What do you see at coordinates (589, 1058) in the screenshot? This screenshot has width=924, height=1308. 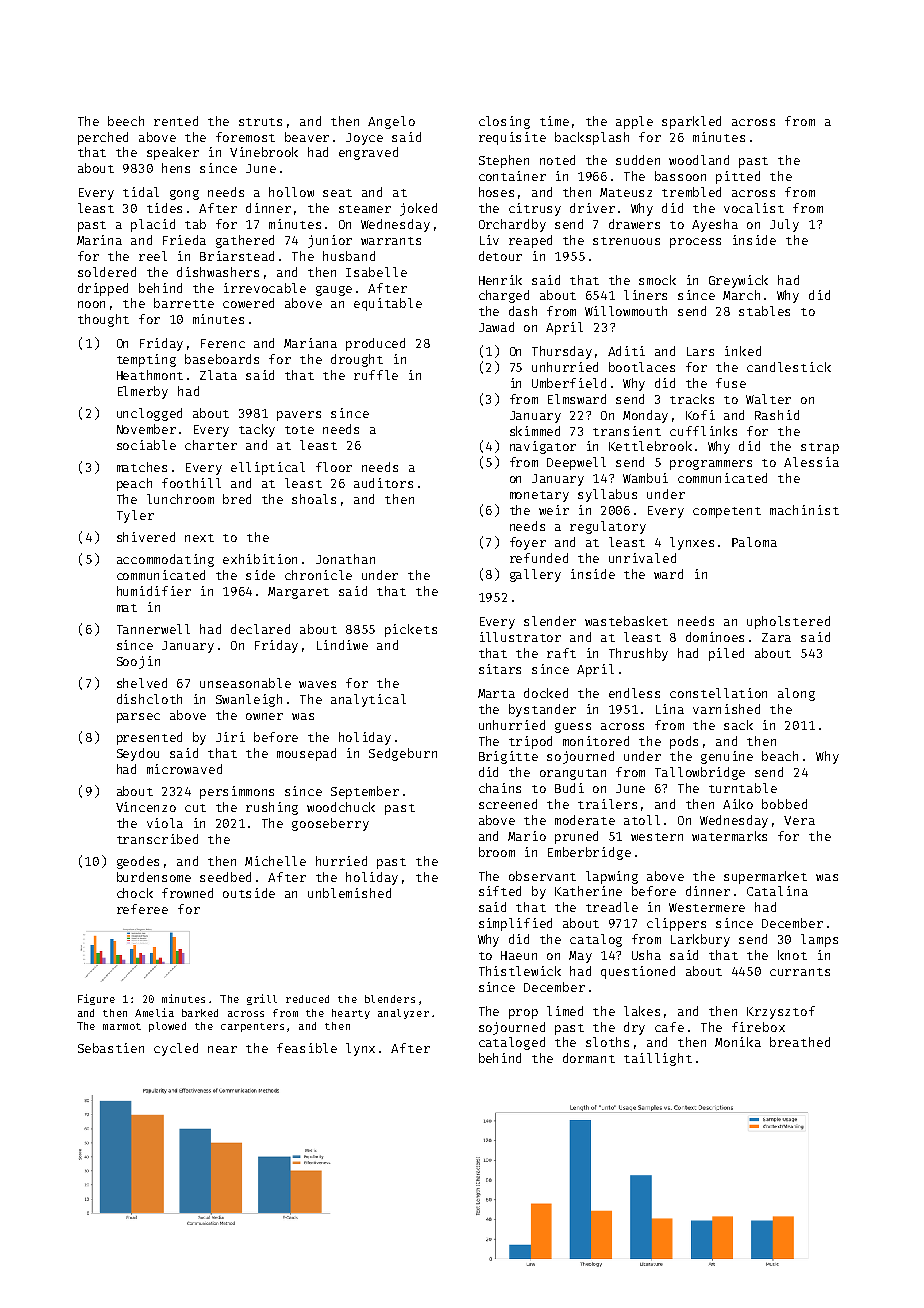 I see `dormant` at bounding box center [589, 1058].
